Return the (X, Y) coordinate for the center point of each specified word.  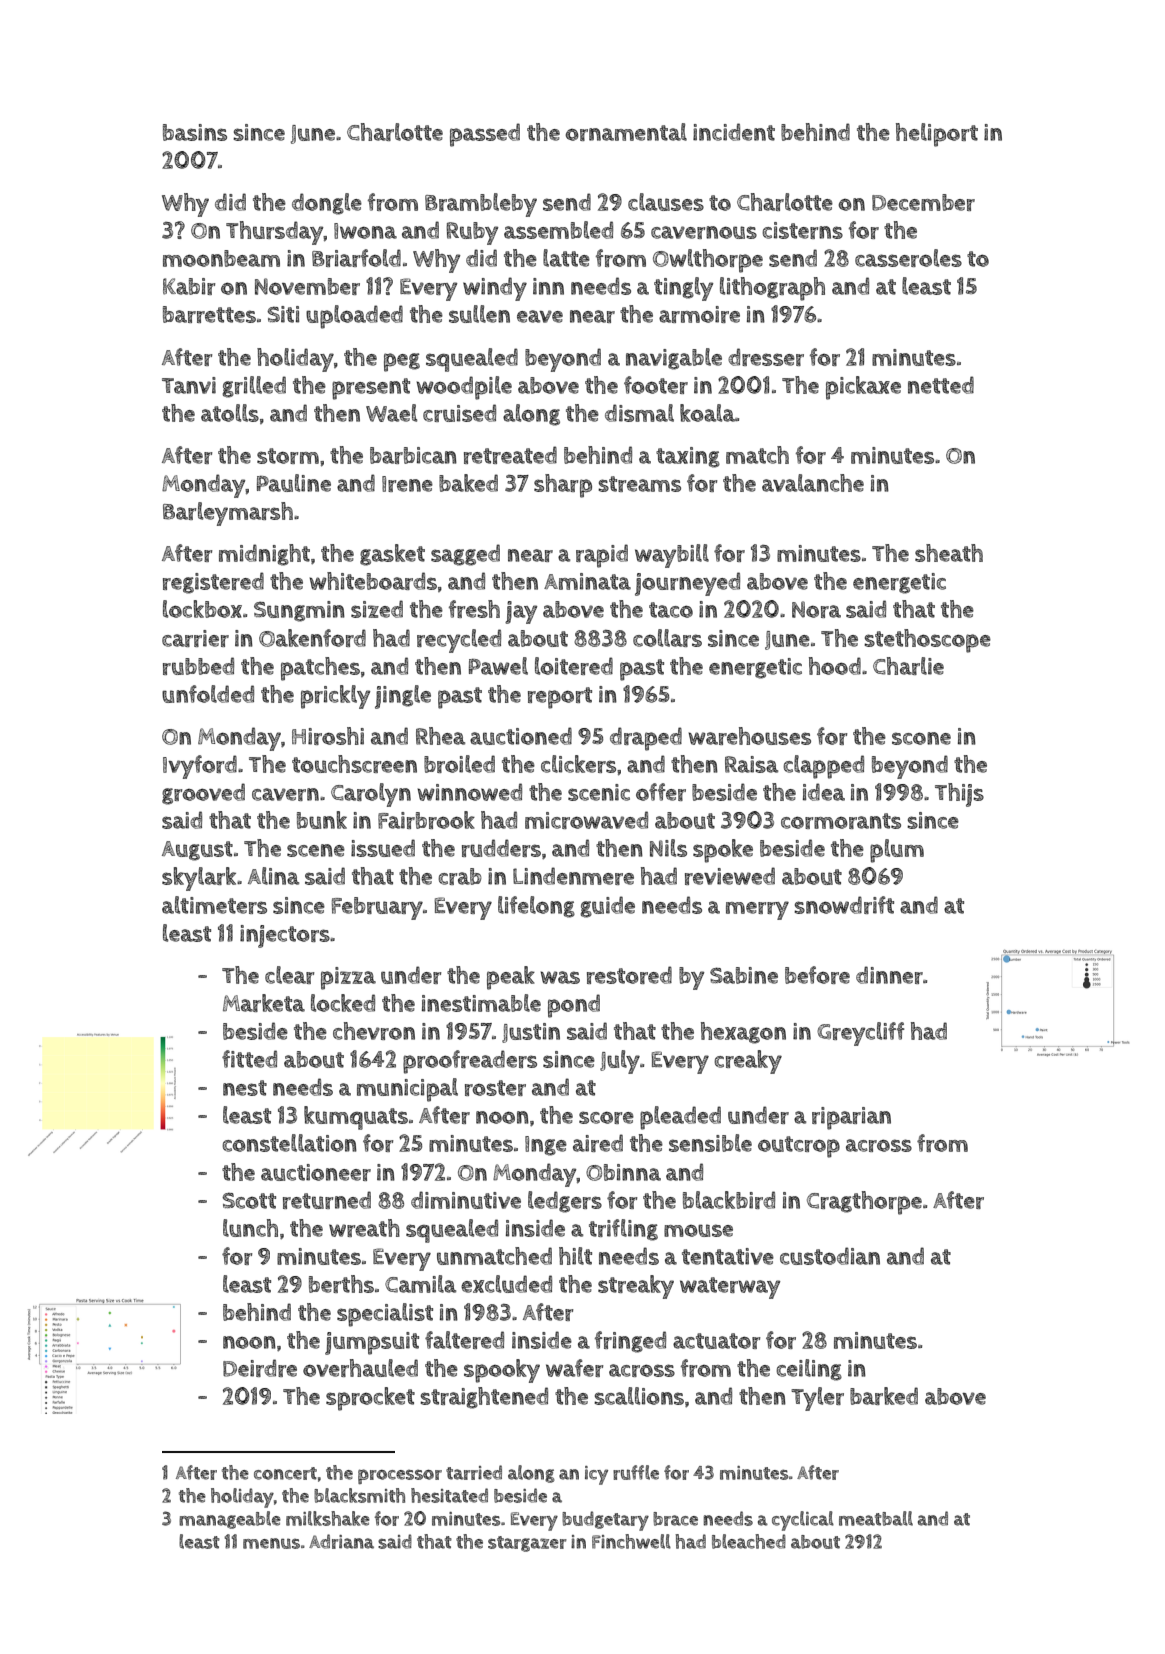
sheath (949, 553)
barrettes (209, 314)
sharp (563, 486)
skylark (199, 879)
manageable (230, 1520)
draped (646, 739)
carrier (195, 638)
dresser (766, 357)
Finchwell (631, 1541)
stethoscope (927, 641)
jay (521, 612)
